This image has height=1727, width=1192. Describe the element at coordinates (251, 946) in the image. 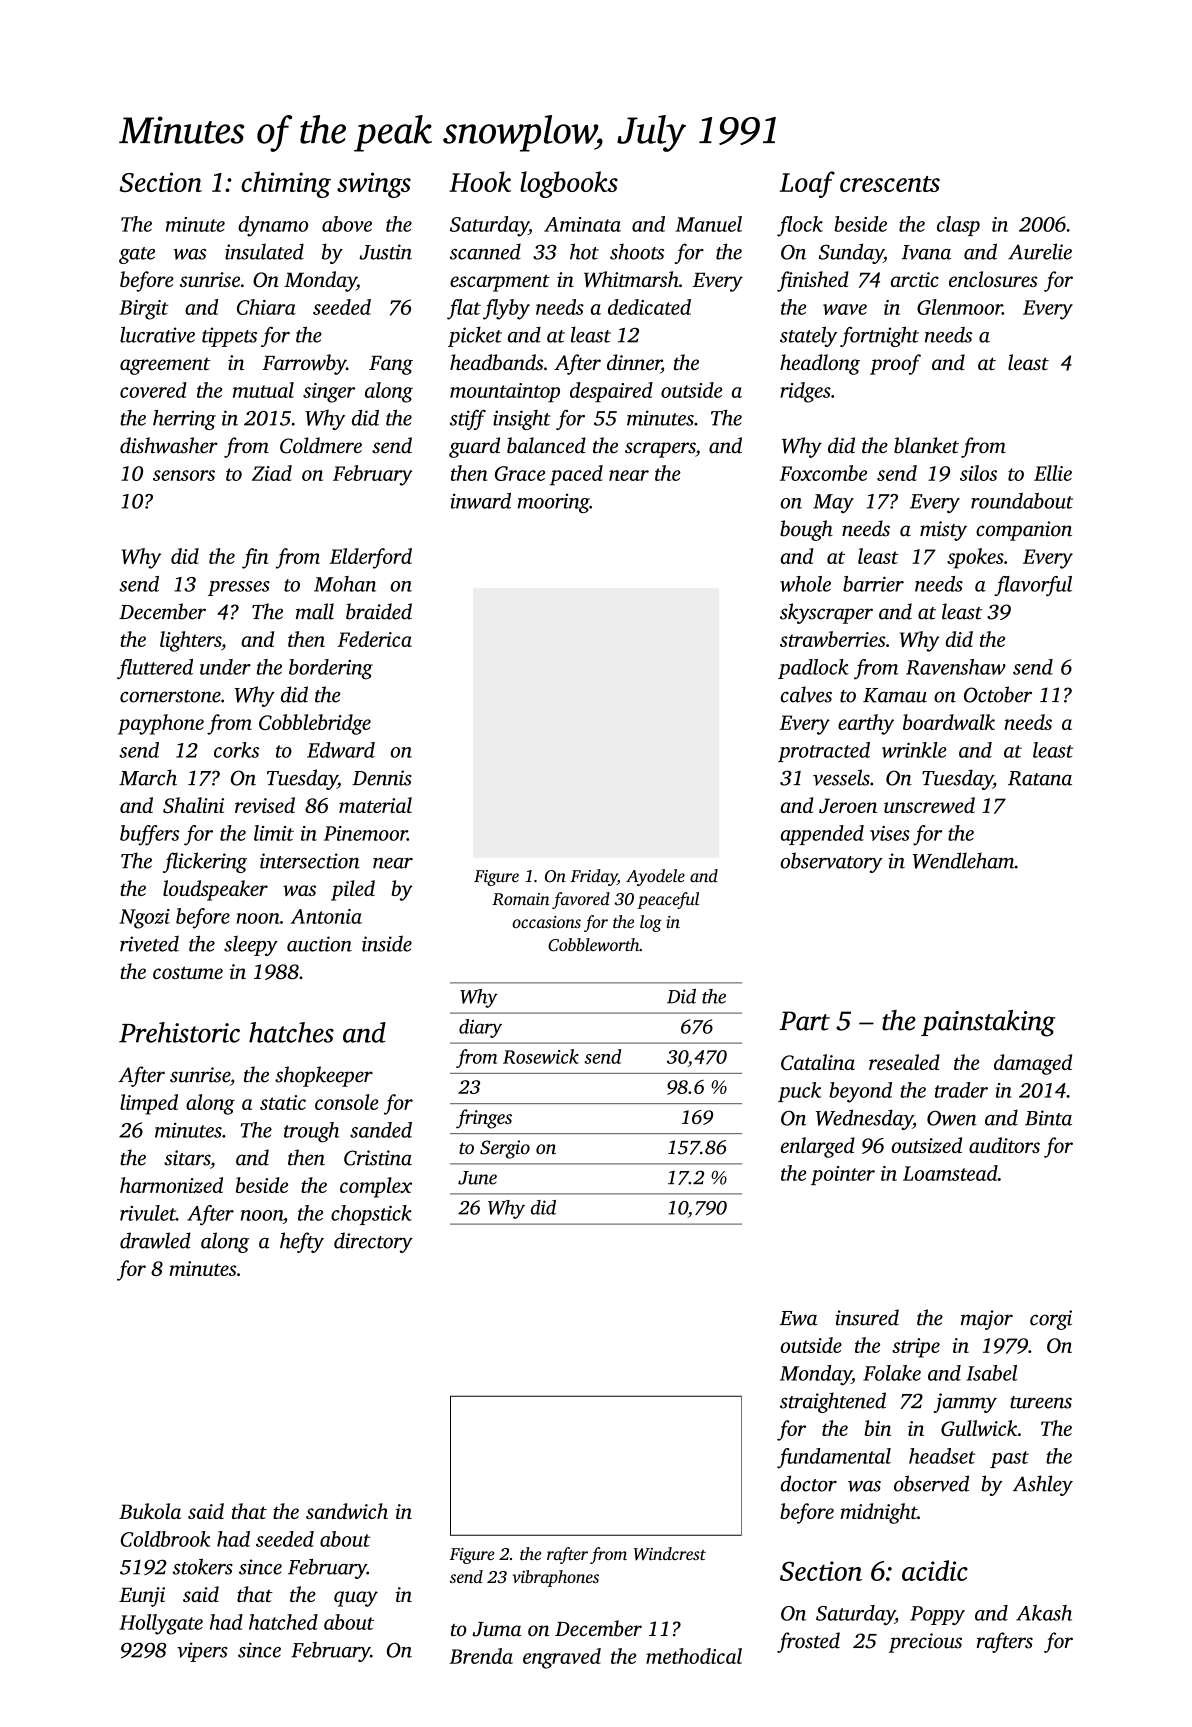

I see `sleepy` at that location.
